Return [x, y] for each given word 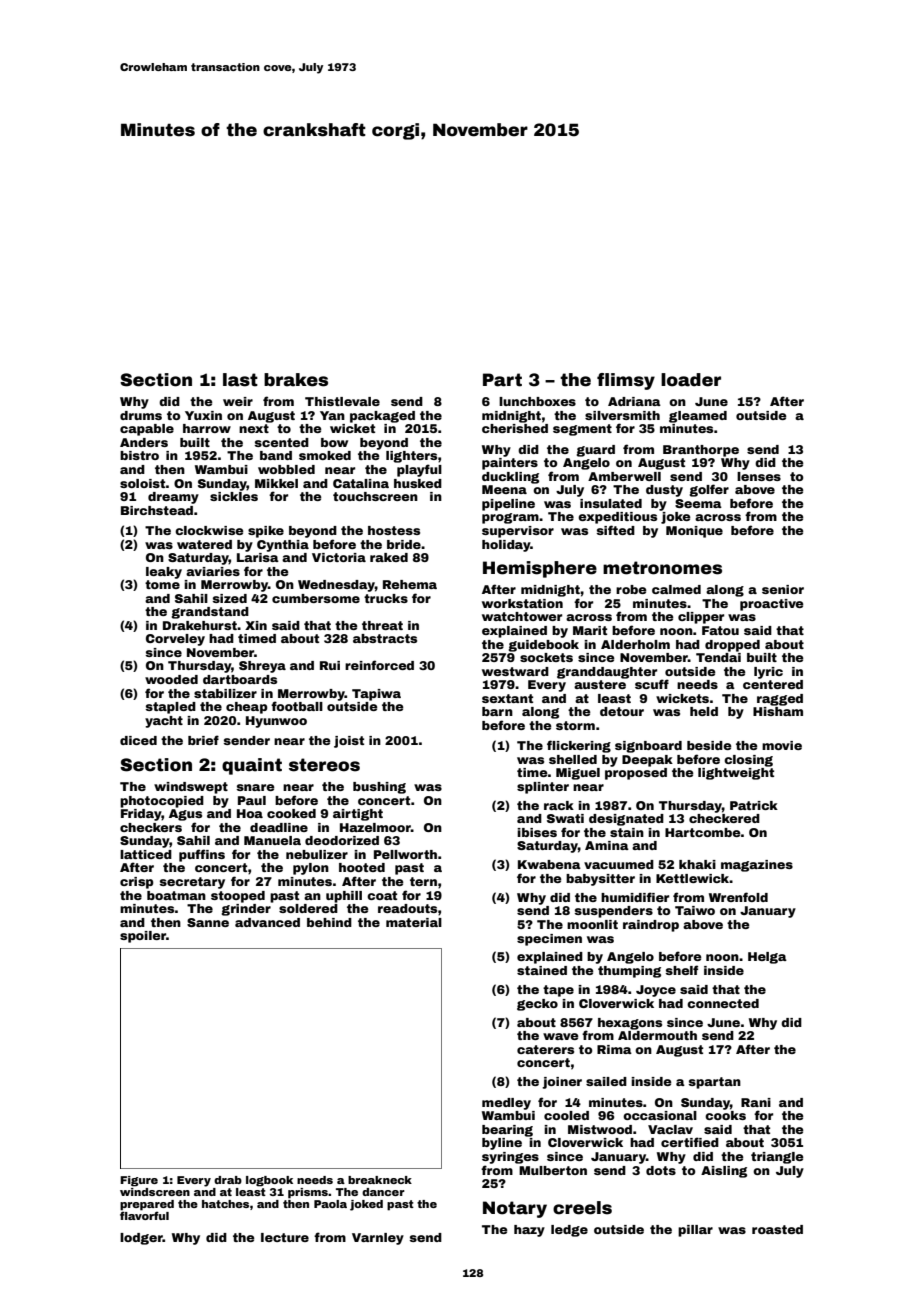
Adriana [634, 401]
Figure [139, 1181]
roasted [777, 1229]
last [240, 380]
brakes [296, 380]
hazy [529, 1231]
